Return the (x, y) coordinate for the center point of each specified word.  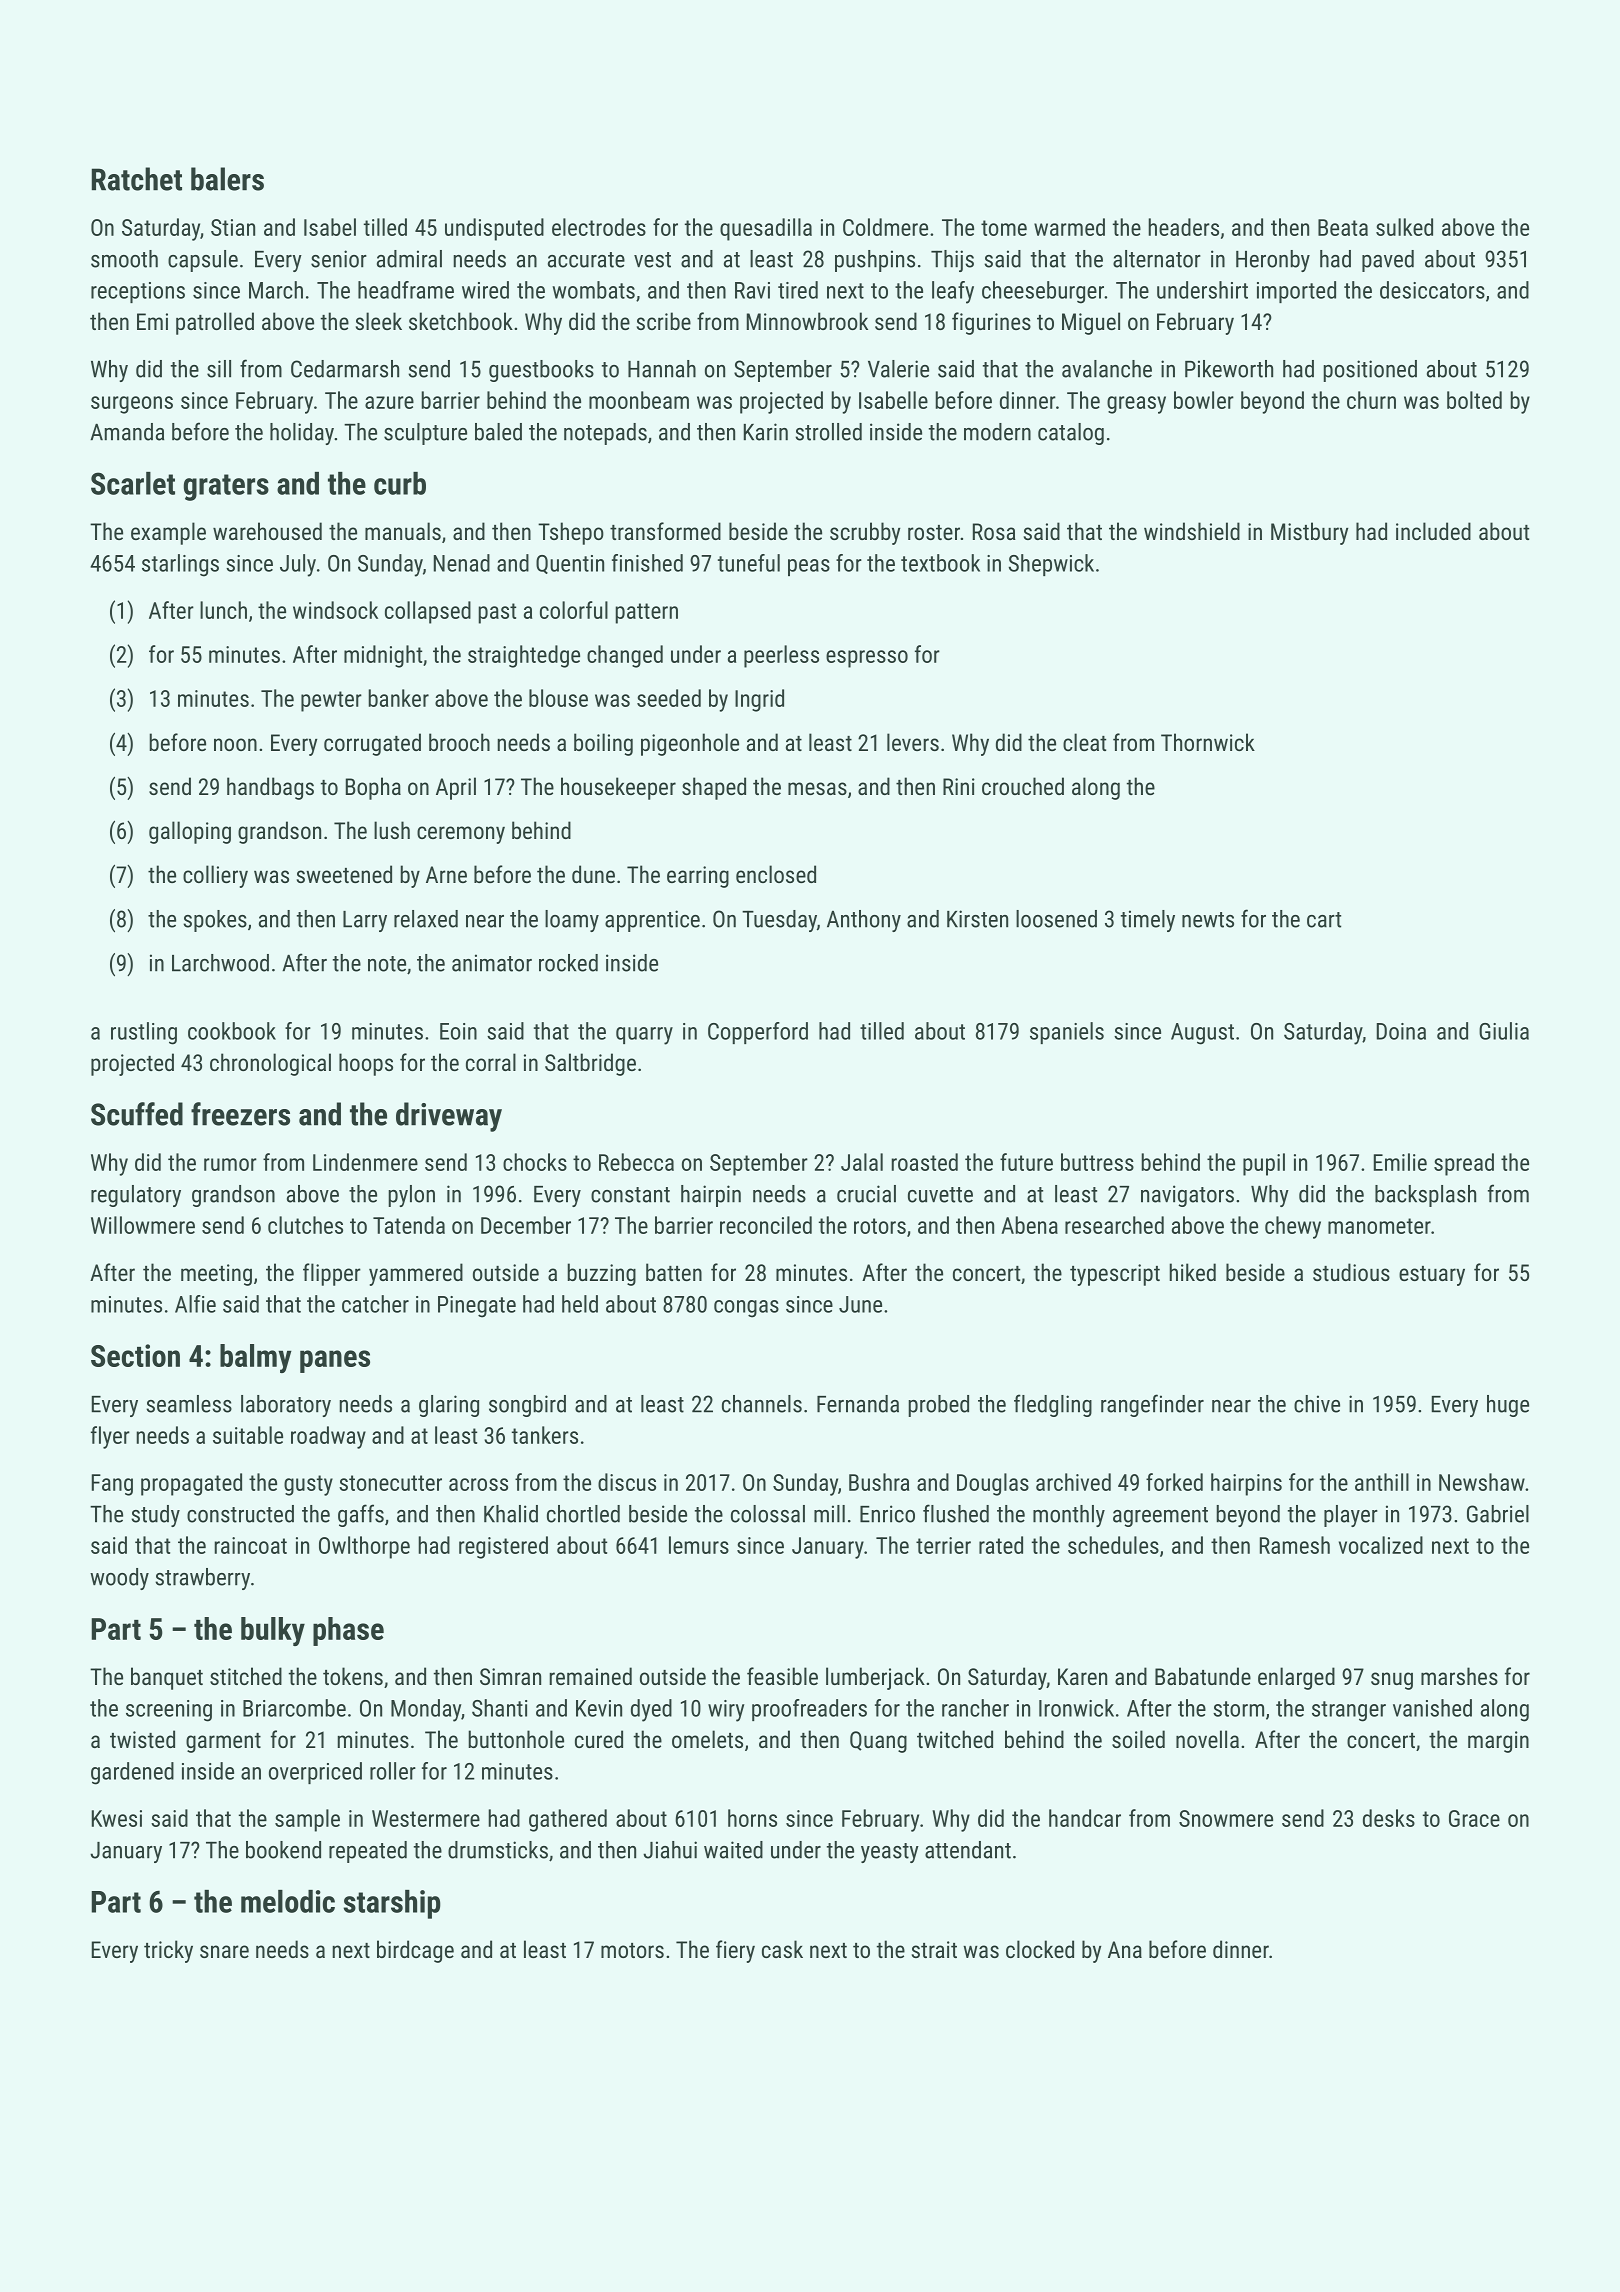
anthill (1382, 1482)
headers (1183, 227)
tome (1004, 228)
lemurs (699, 1545)
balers (227, 179)
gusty (308, 1485)
